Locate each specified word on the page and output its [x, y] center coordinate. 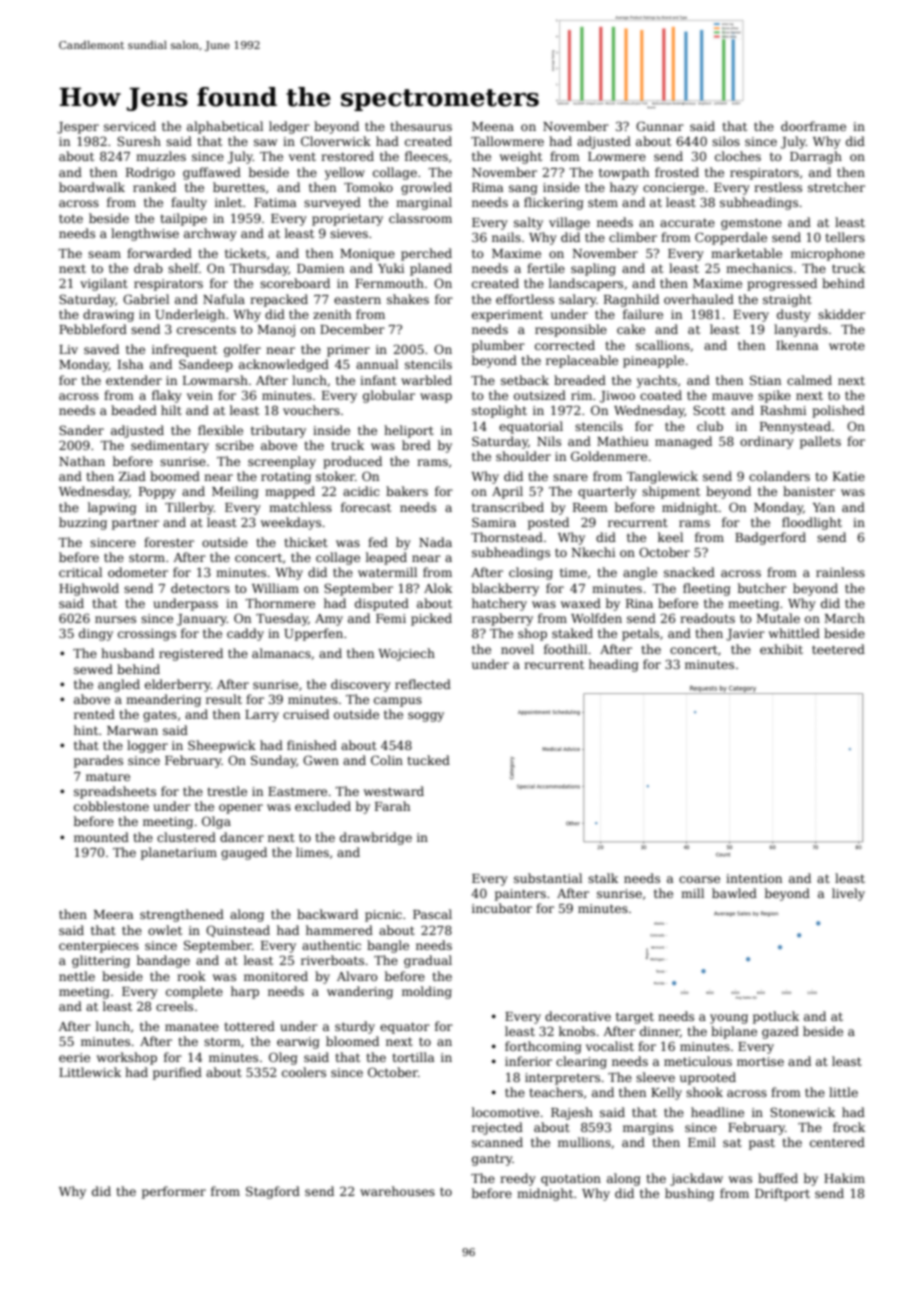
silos [726, 141]
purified [177, 1073]
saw [265, 142]
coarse [699, 879]
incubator [502, 908]
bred [416, 445]
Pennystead [795, 427]
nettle [77, 976]
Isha [131, 364]
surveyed [332, 203]
